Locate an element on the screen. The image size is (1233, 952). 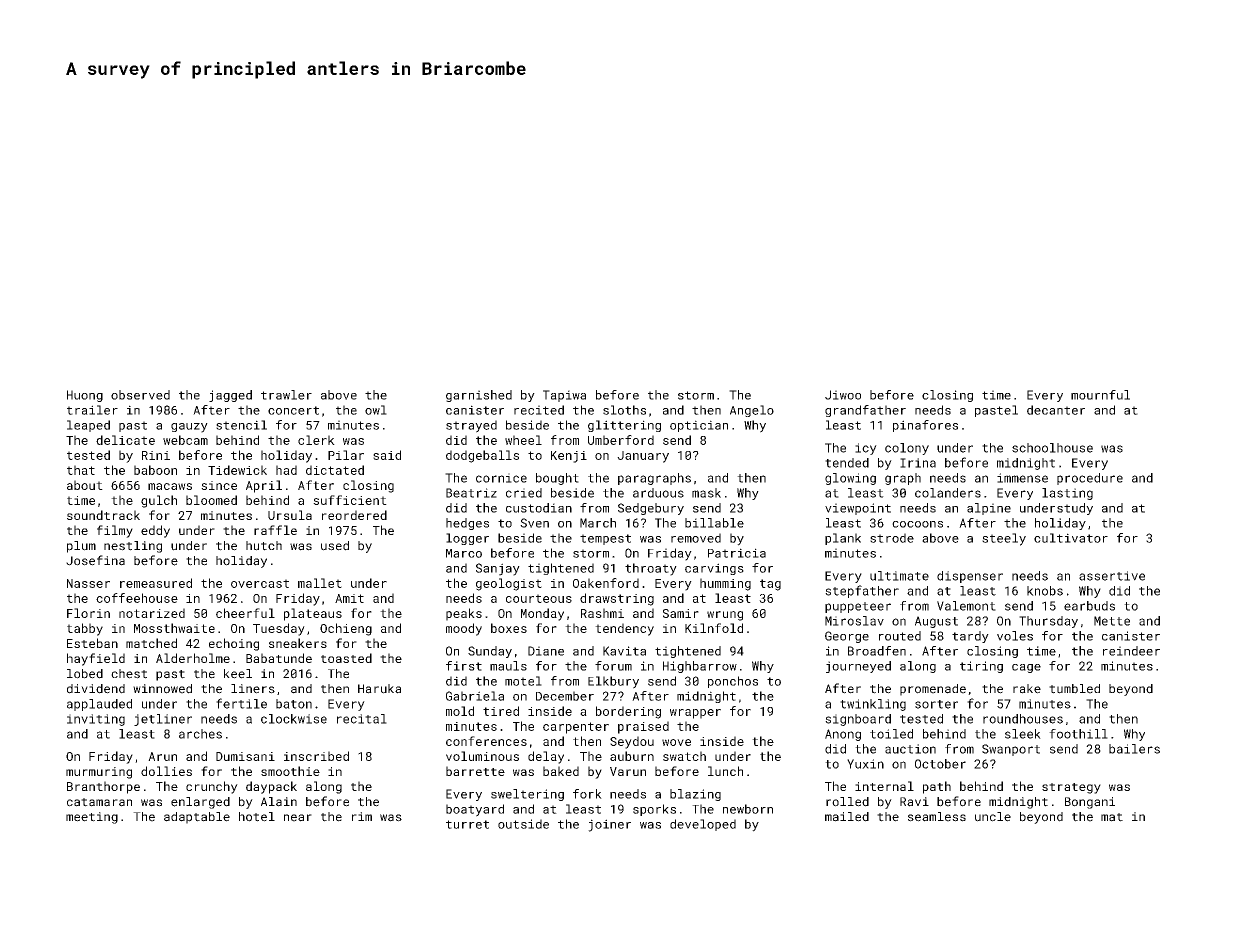
tended is located at coordinates (847, 463).
